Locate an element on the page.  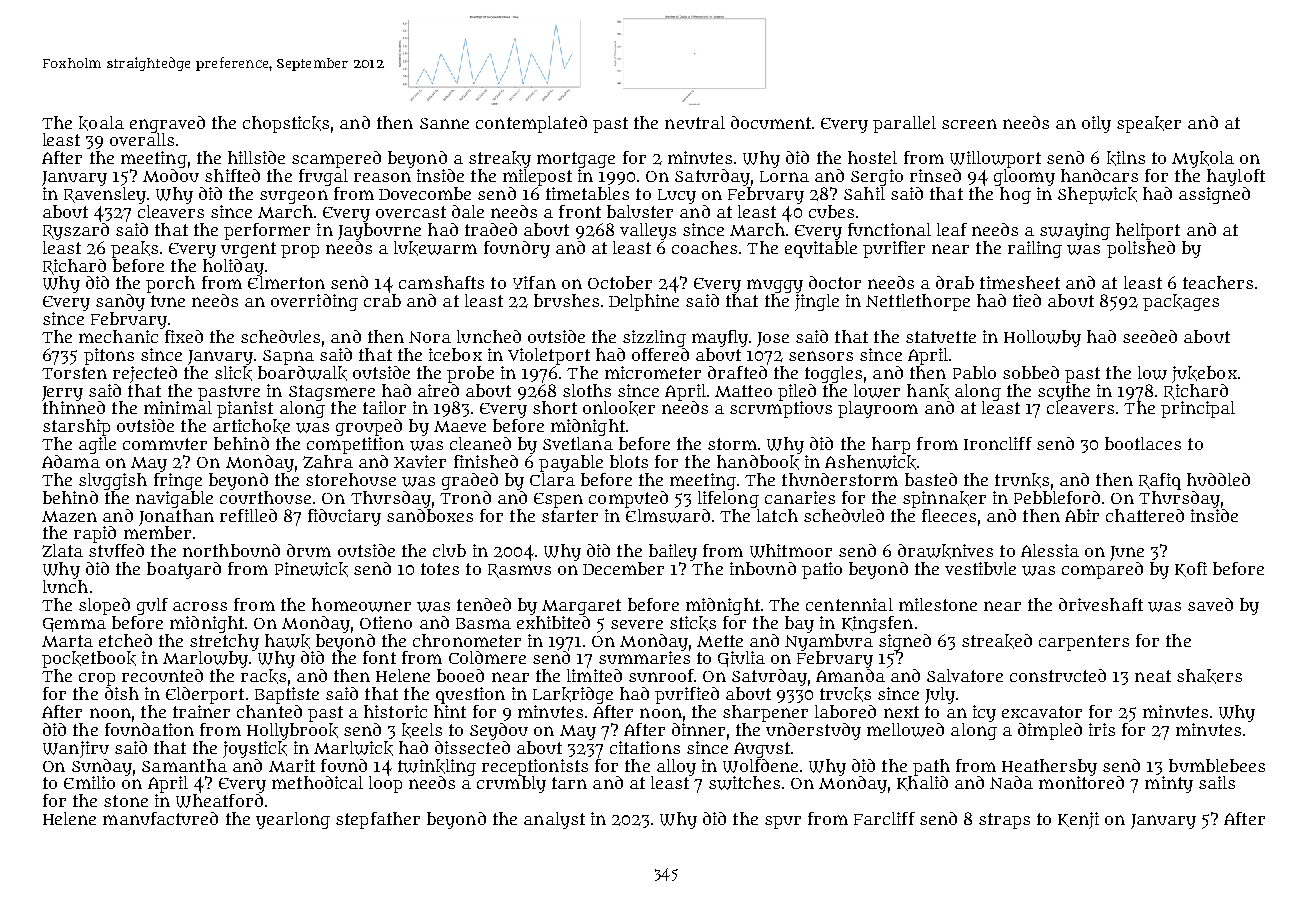
vestibule is located at coordinates (980, 568).
